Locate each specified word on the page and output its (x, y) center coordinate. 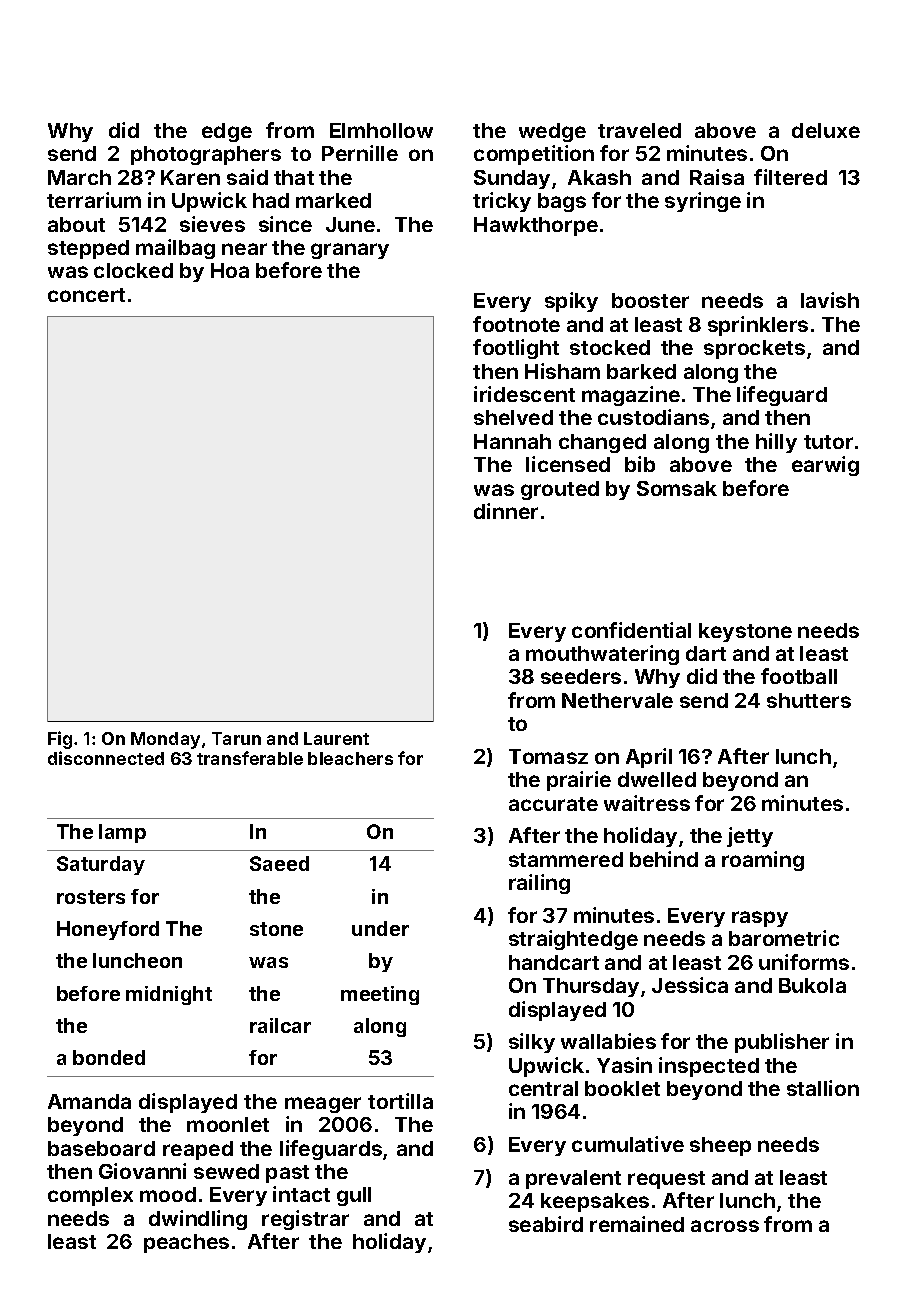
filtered (790, 177)
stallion (823, 1088)
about (76, 224)
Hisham (562, 371)
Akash (599, 177)
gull (354, 1196)
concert (86, 295)
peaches (186, 1243)
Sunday (512, 179)
